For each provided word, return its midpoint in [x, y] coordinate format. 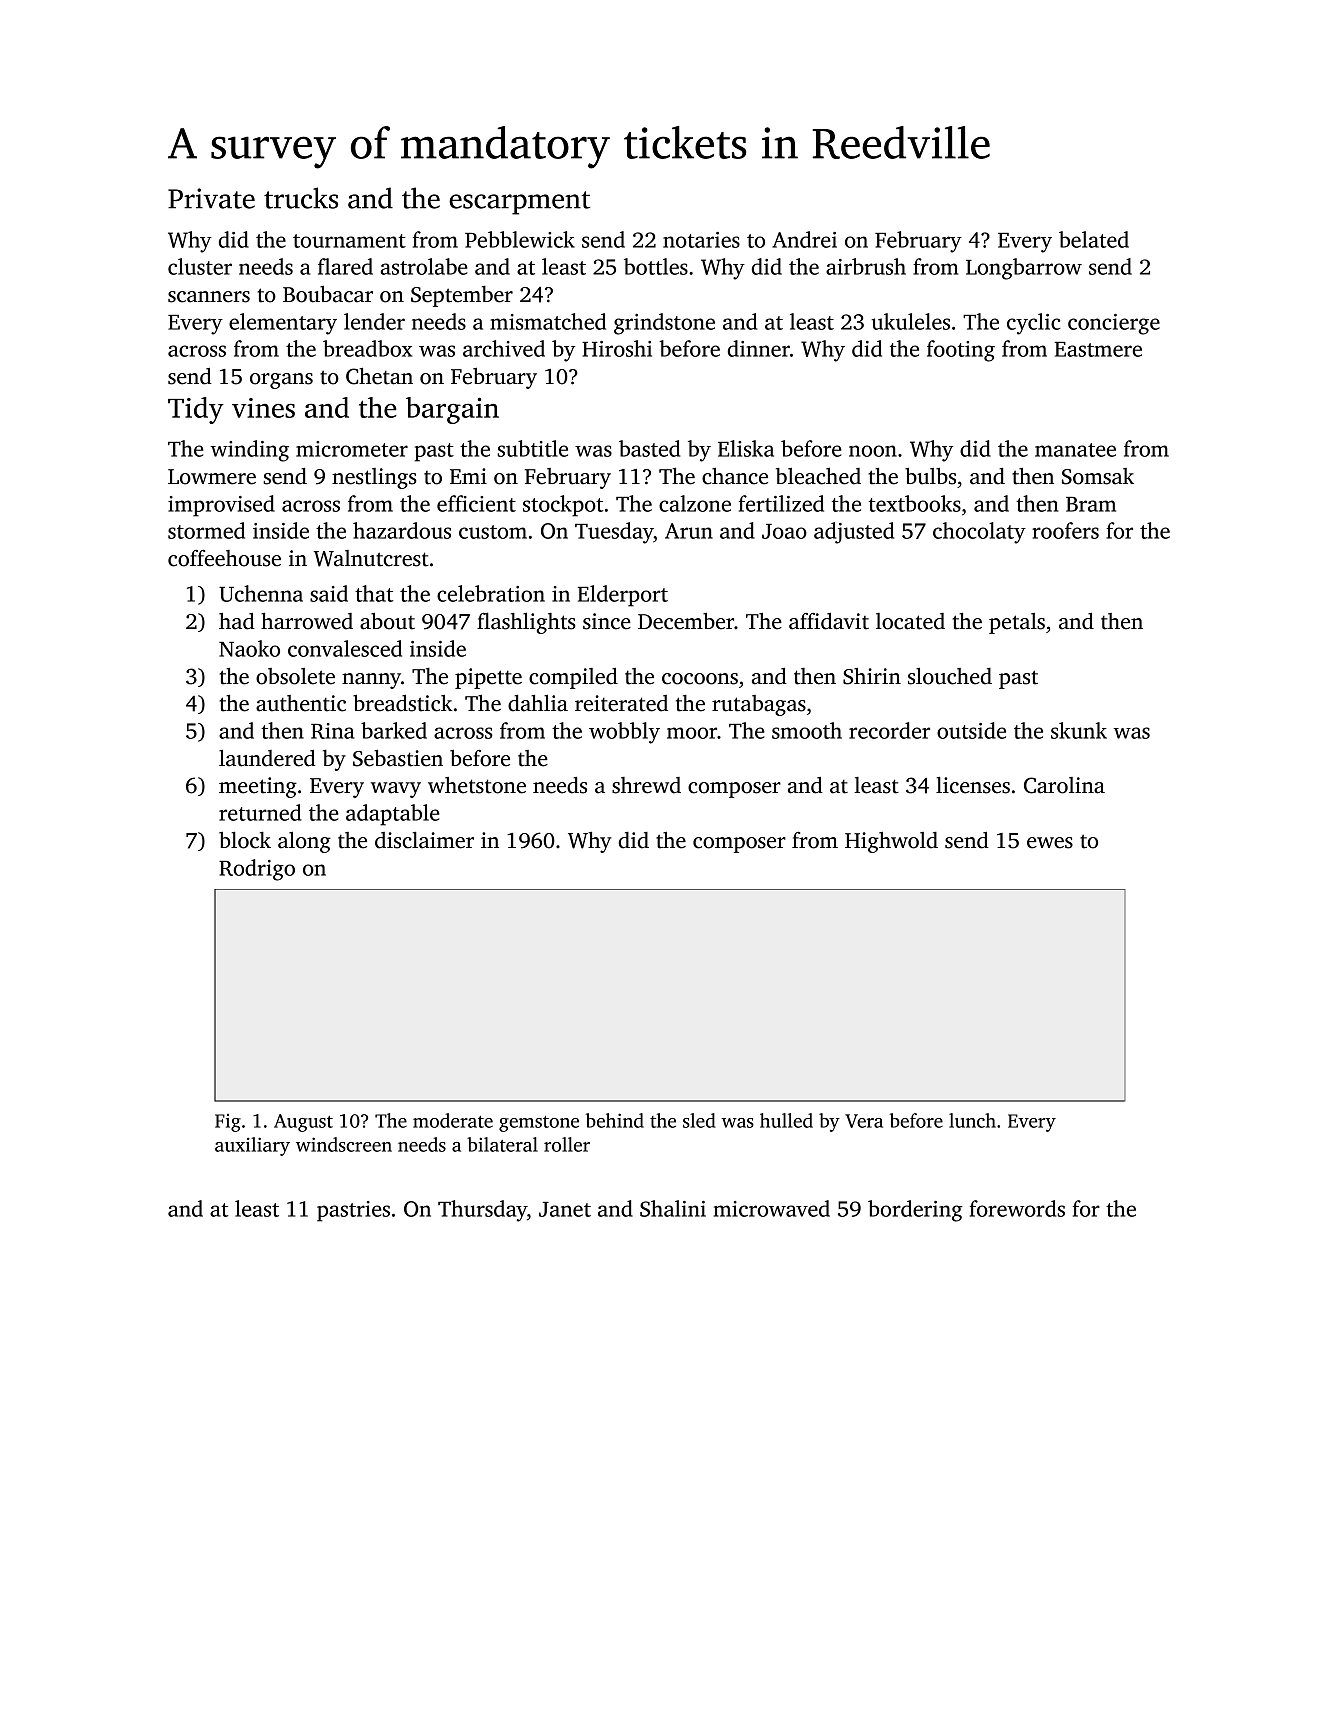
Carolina [1064, 785]
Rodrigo [257, 870]
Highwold [891, 842]
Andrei [804, 239]
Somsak [1098, 476]
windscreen [344, 1144]
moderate [453, 1120]
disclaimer [424, 840]
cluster [200, 266]
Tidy [196, 410]
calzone [695, 503]
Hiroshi [617, 348]
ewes [1050, 843]
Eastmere [1098, 349]
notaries [701, 240]
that [374, 593]
